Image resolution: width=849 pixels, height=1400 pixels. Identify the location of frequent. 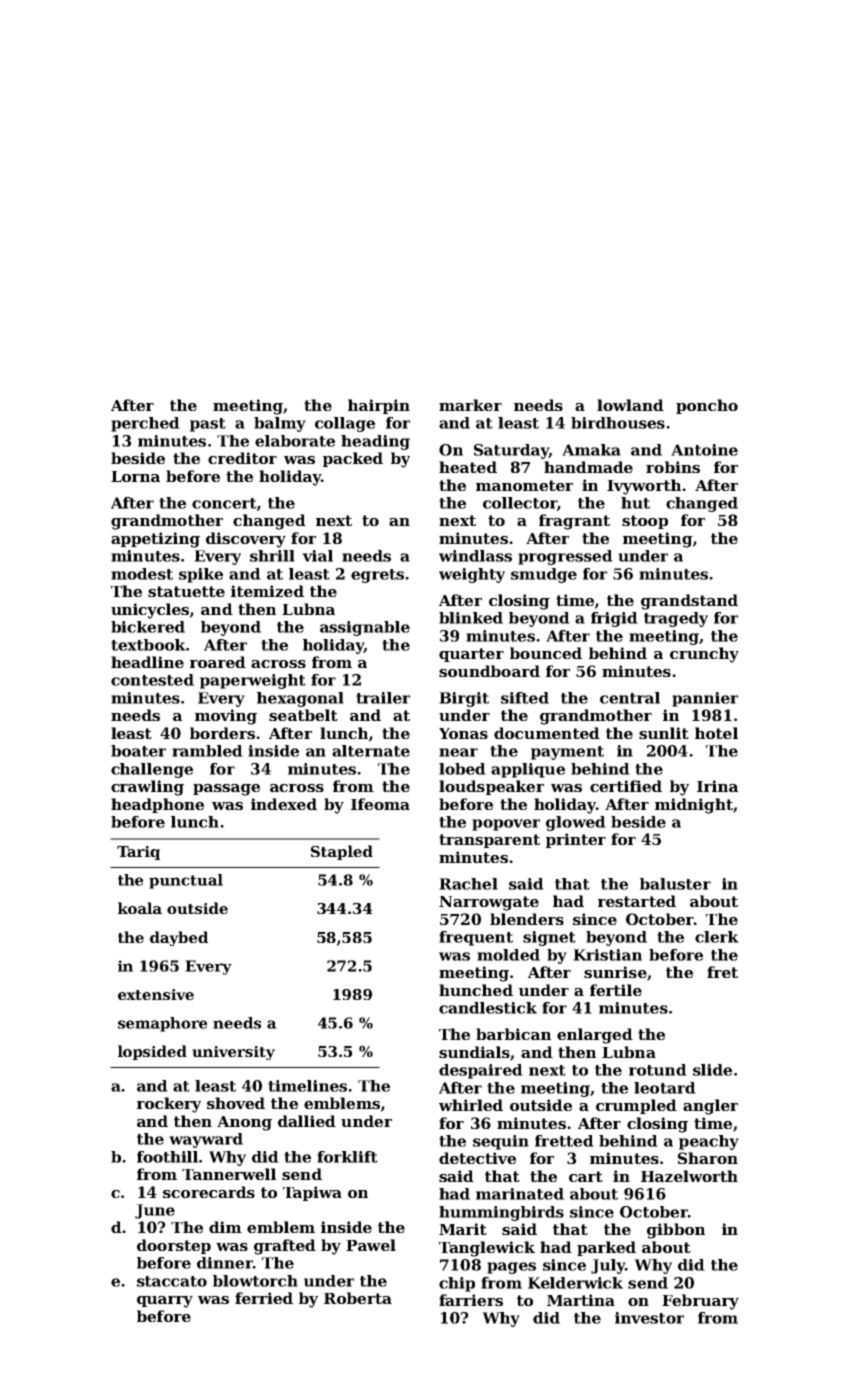
(476, 938).
